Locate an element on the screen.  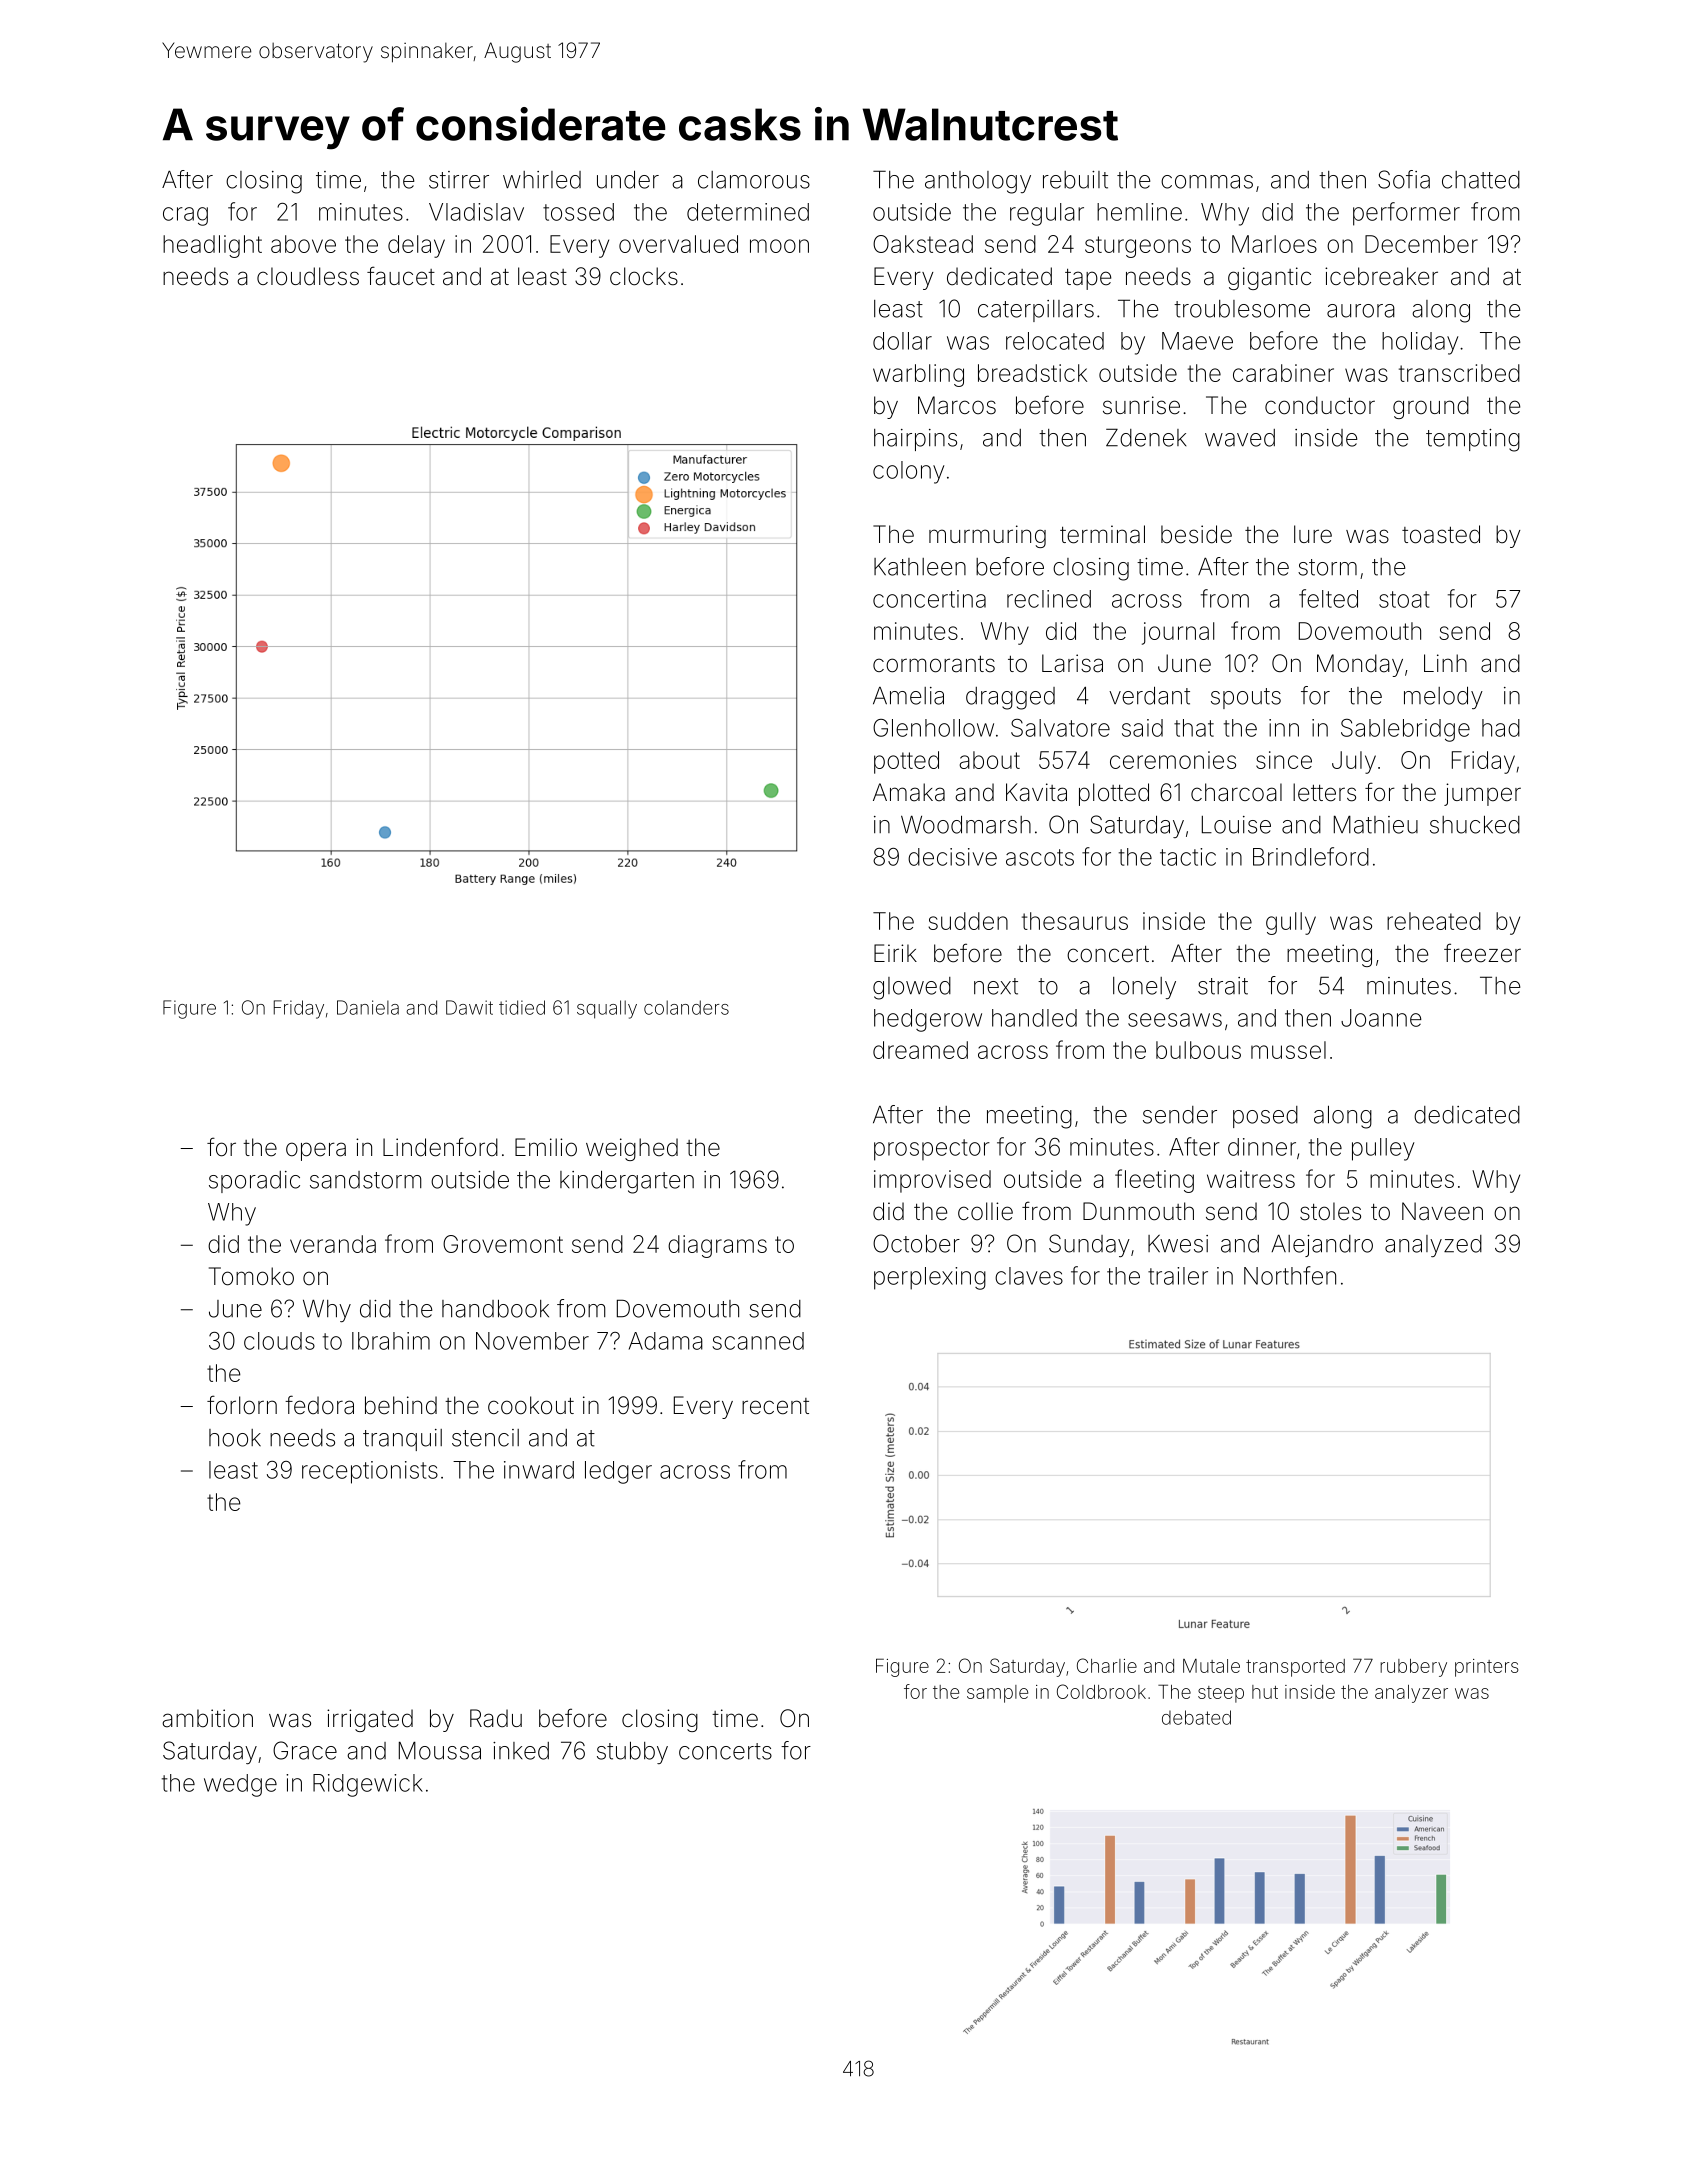
Linh is located at coordinates (1445, 663).
